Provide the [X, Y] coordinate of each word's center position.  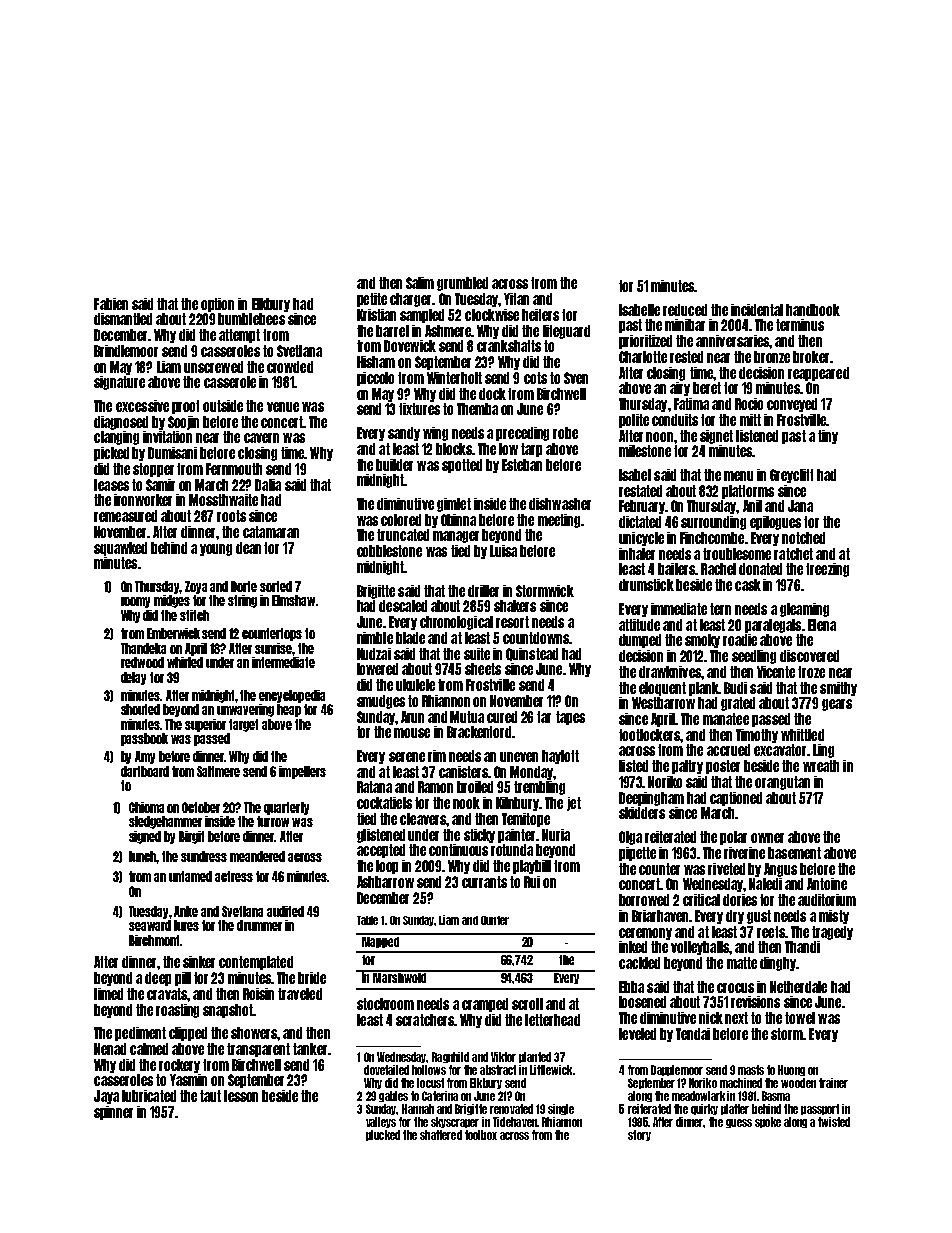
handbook [813, 310]
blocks [454, 449]
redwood [142, 662]
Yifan [516, 299]
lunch [143, 856]
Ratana [374, 787]
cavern [261, 438]
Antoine [827, 884]
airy [680, 389]
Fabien [111, 304]
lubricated [149, 1096]
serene [407, 757]
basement [794, 853]
